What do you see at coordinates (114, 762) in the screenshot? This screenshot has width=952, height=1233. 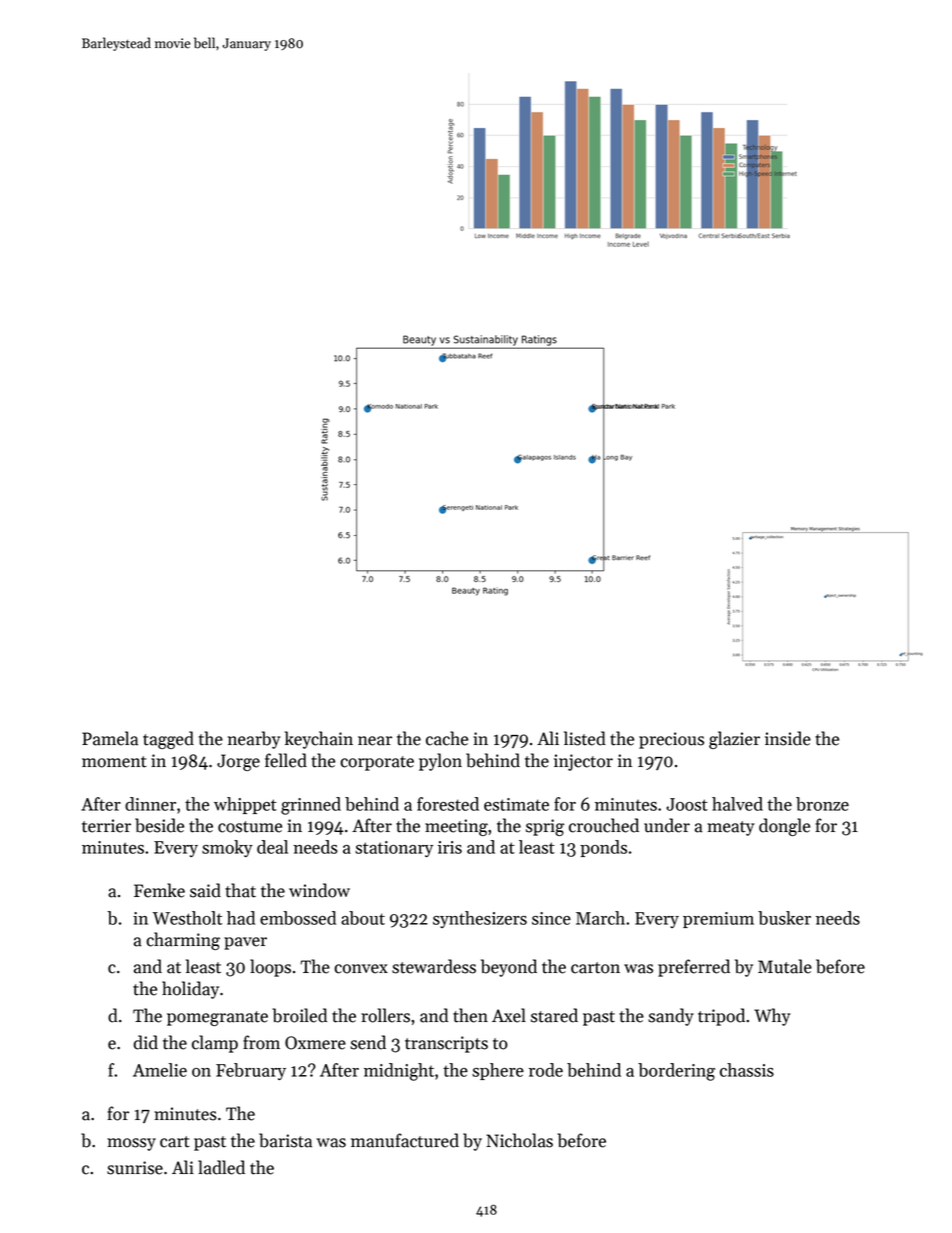 I see `moment` at bounding box center [114, 762].
